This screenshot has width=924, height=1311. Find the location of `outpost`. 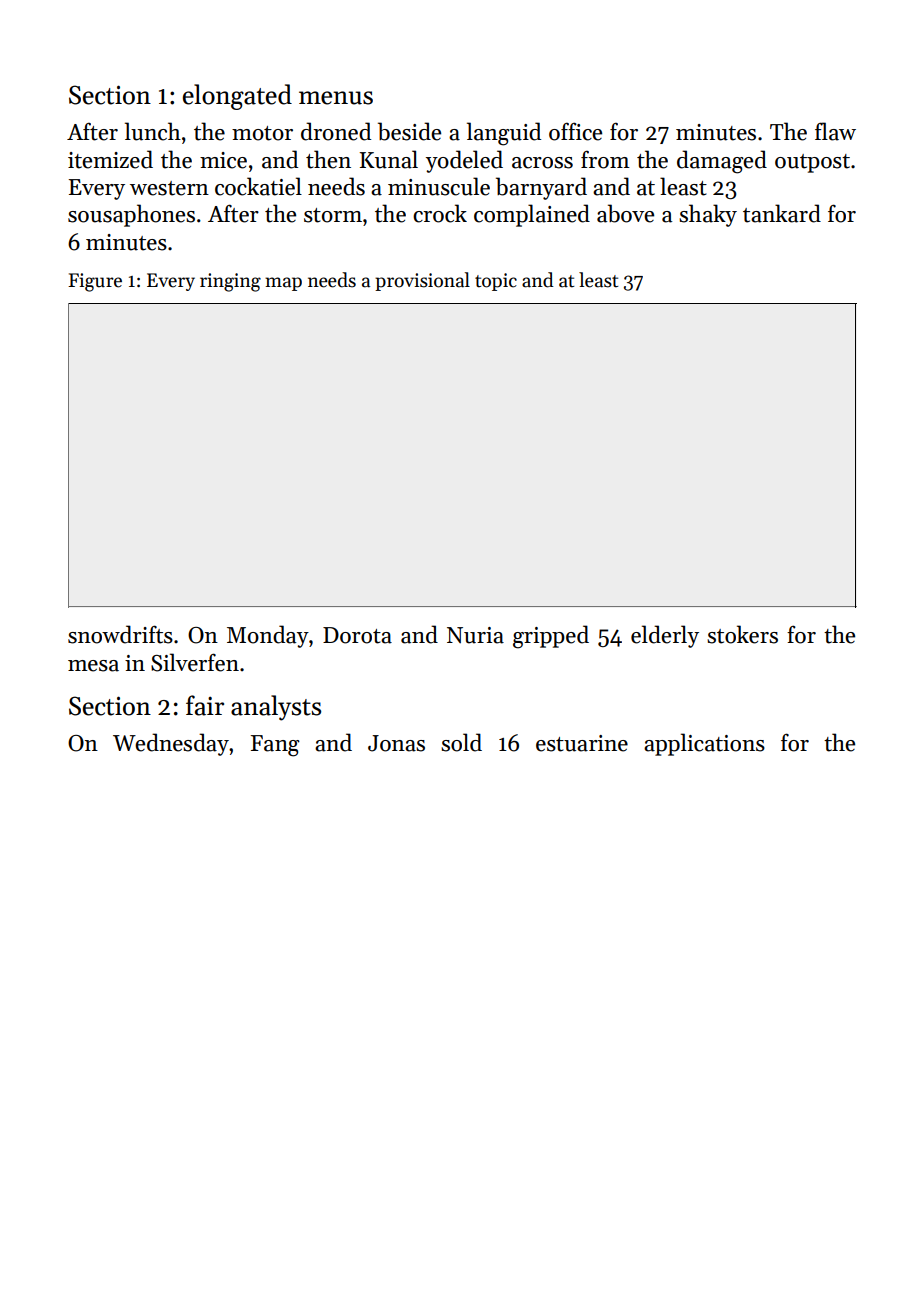

outpost is located at coordinates (812, 163).
